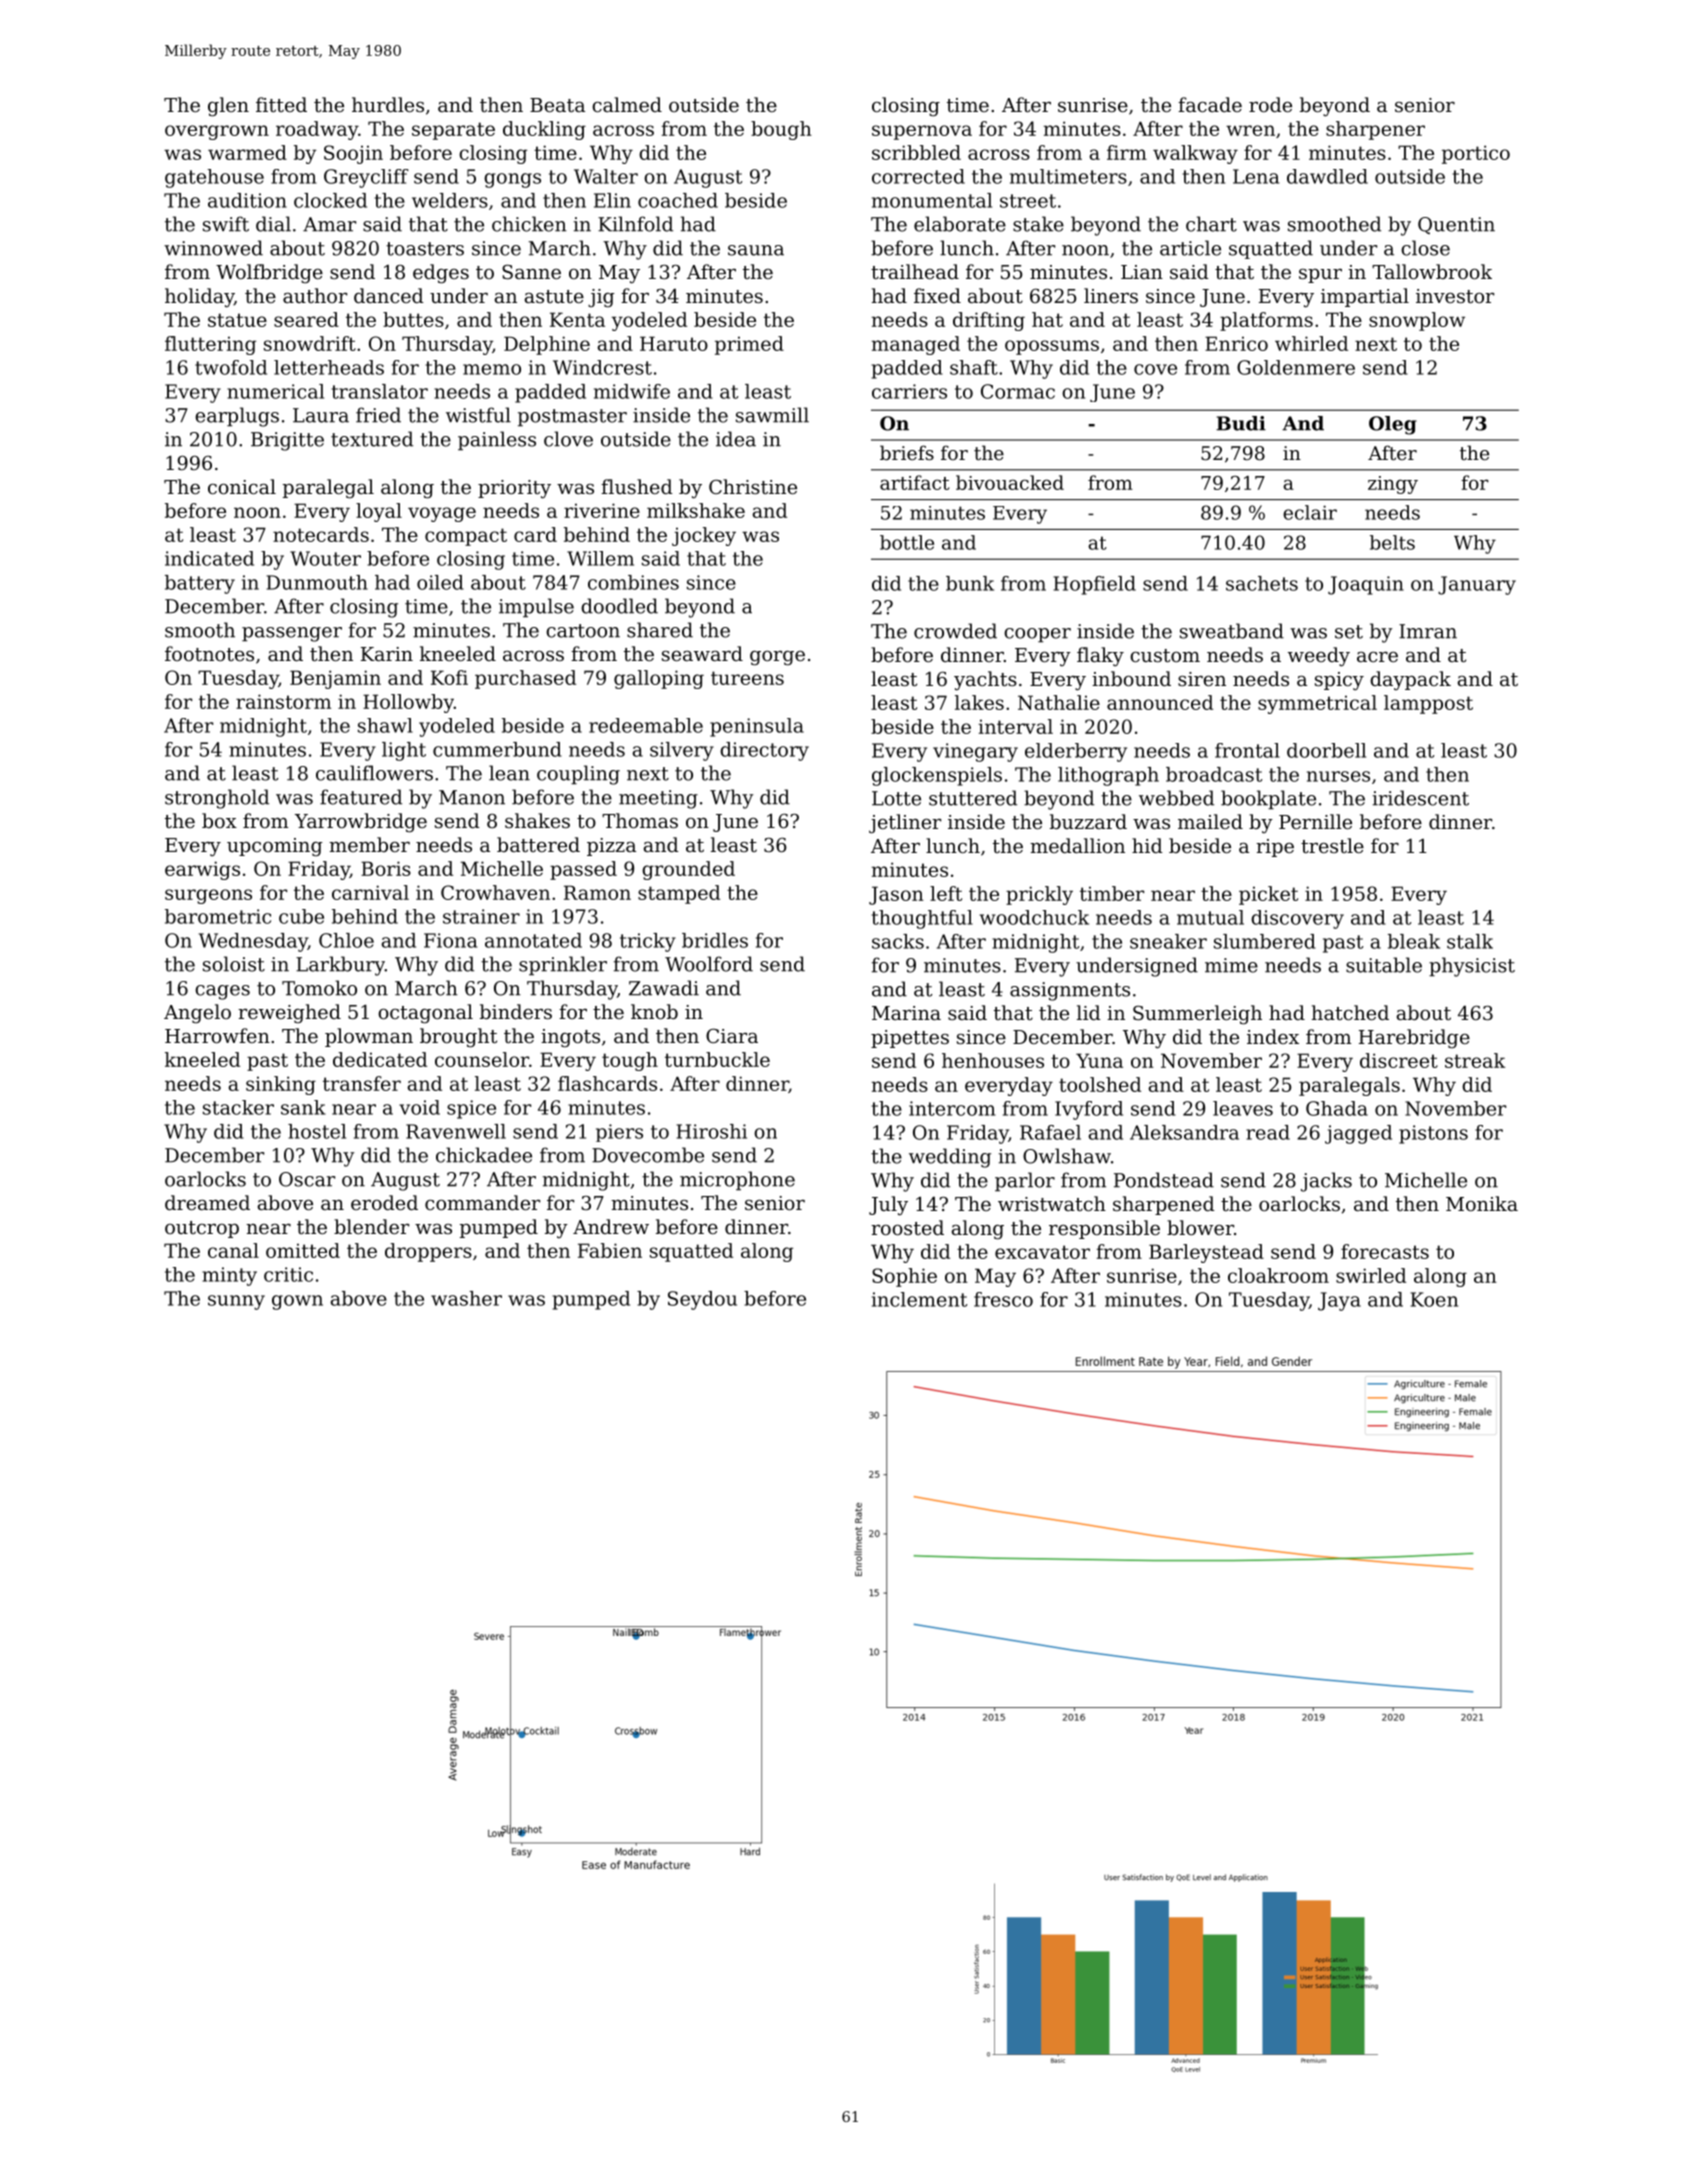  I want to click on loyal, so click(379, 512).
